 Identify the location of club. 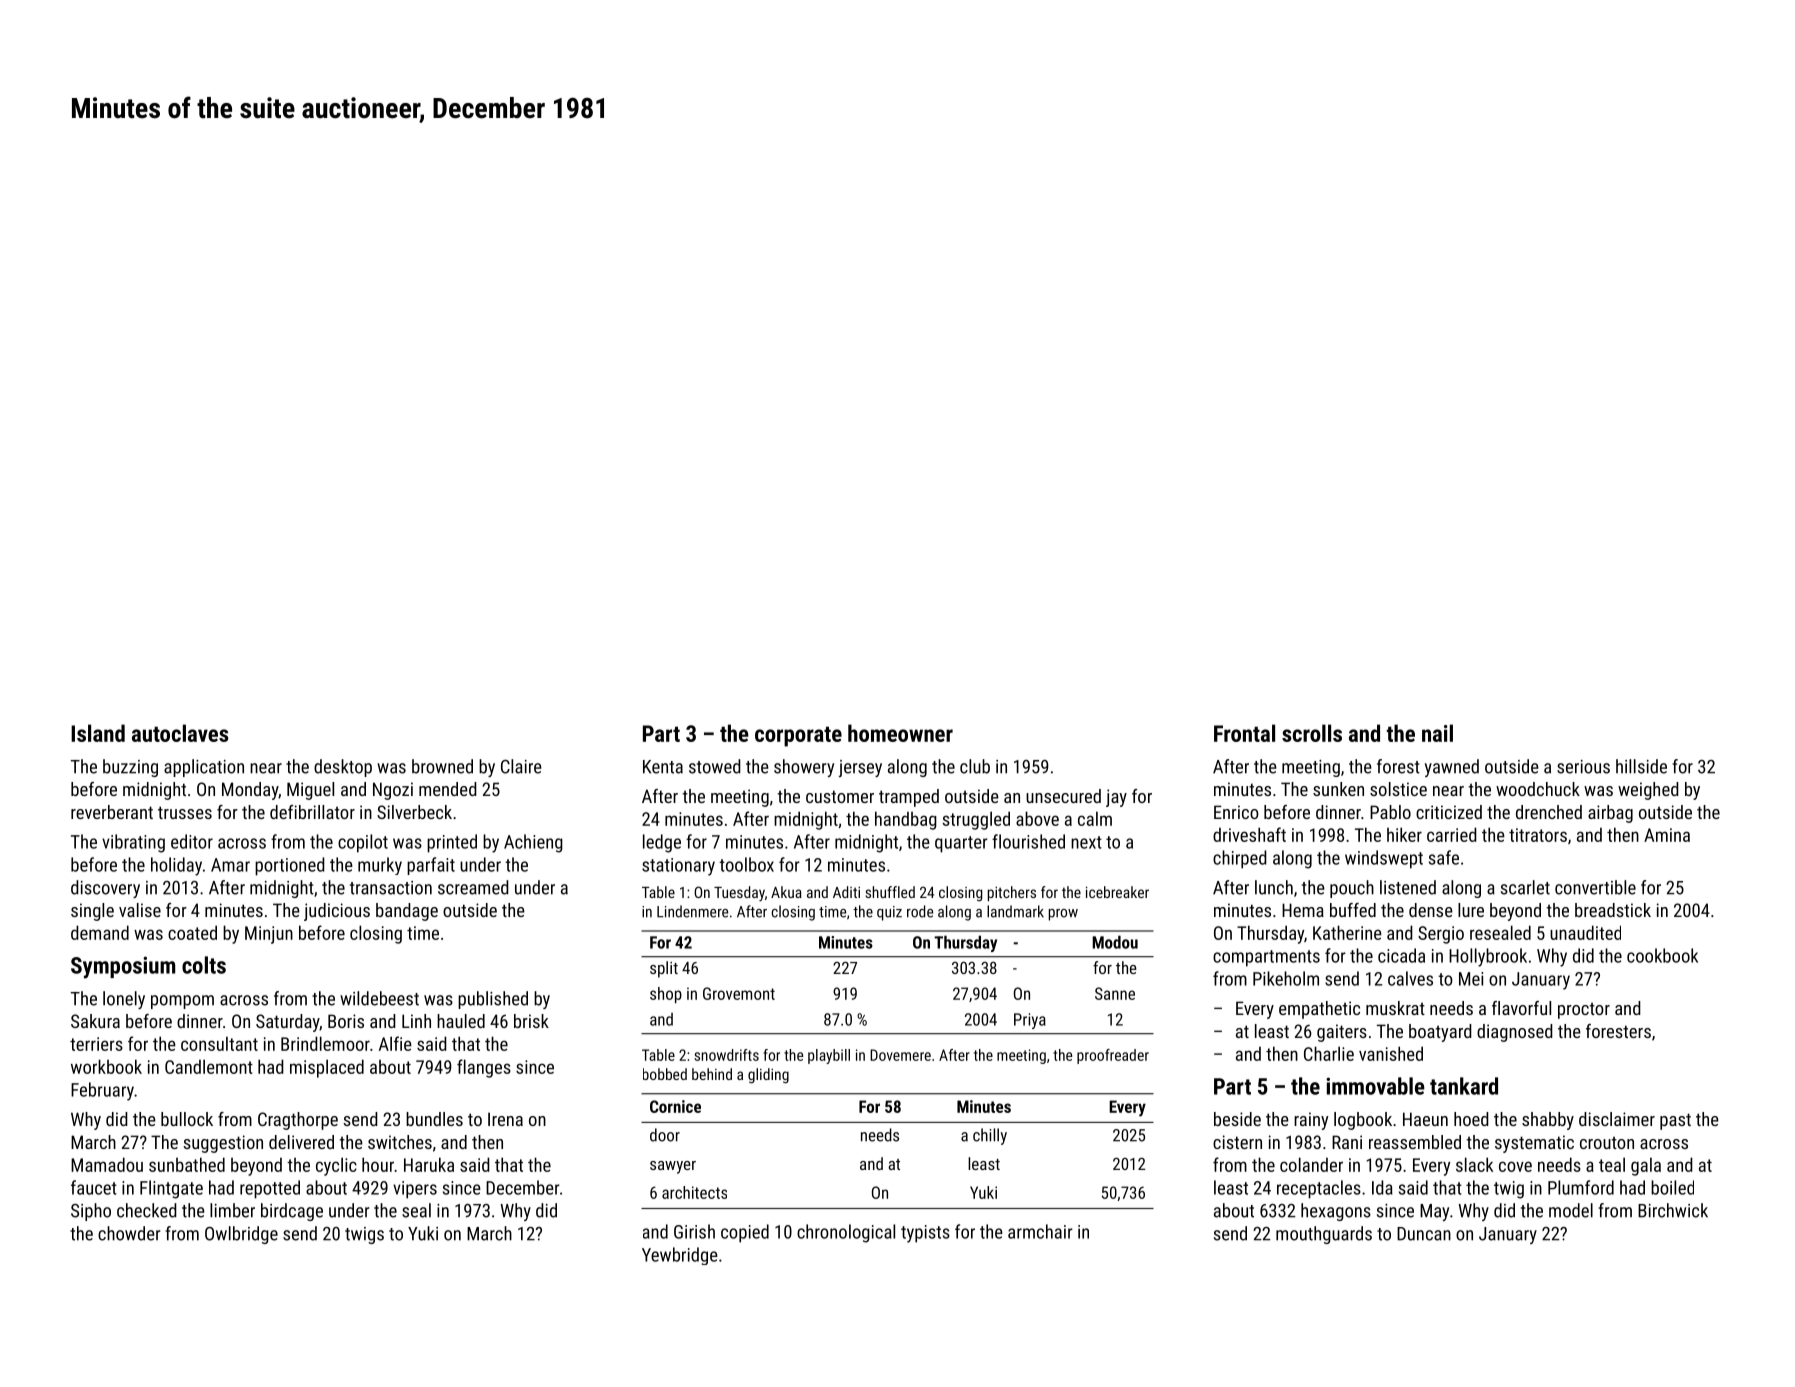
(975, 766).
